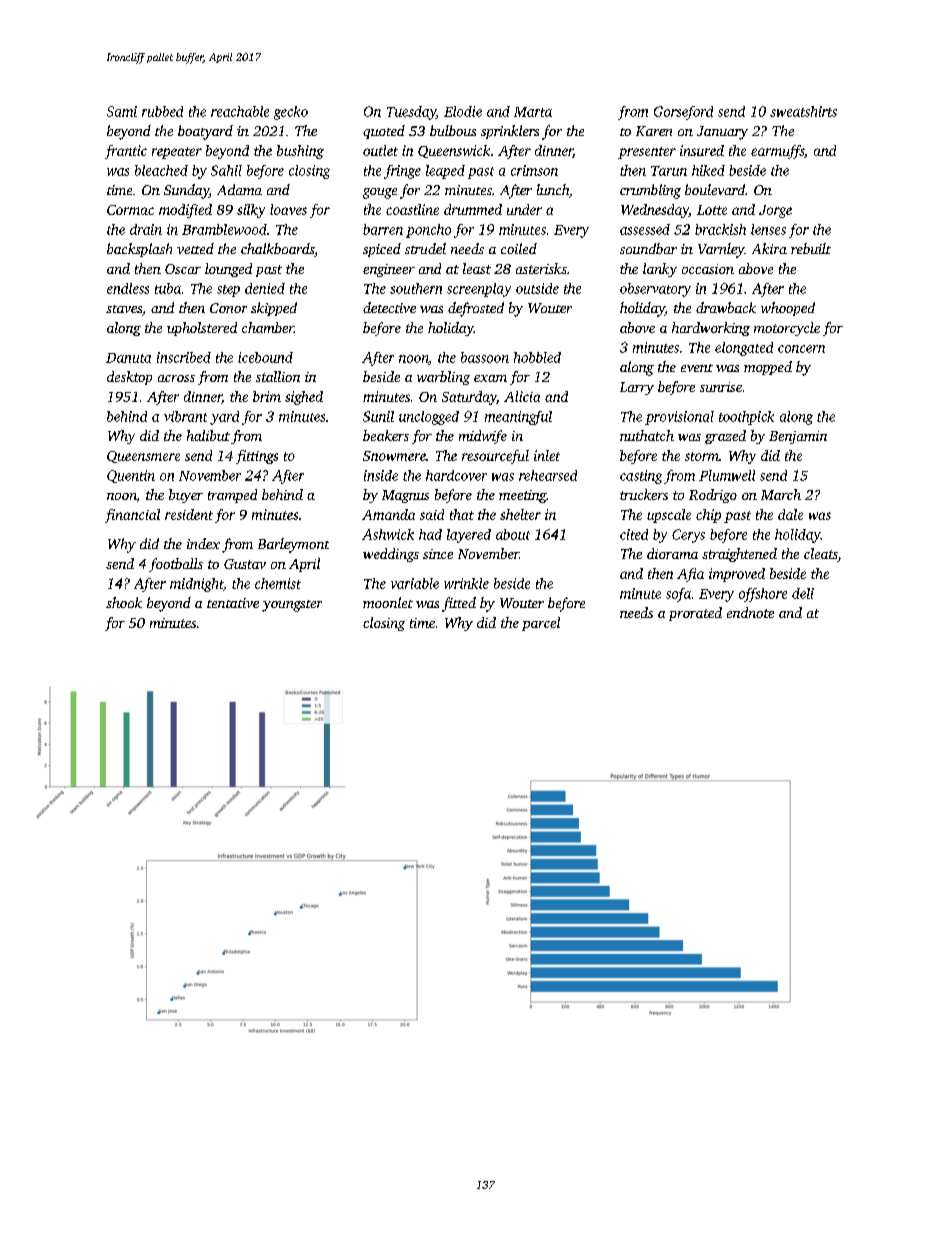  Describe the element at coordinates (124, 602) in the screenshot. I see `shook` at that location.
